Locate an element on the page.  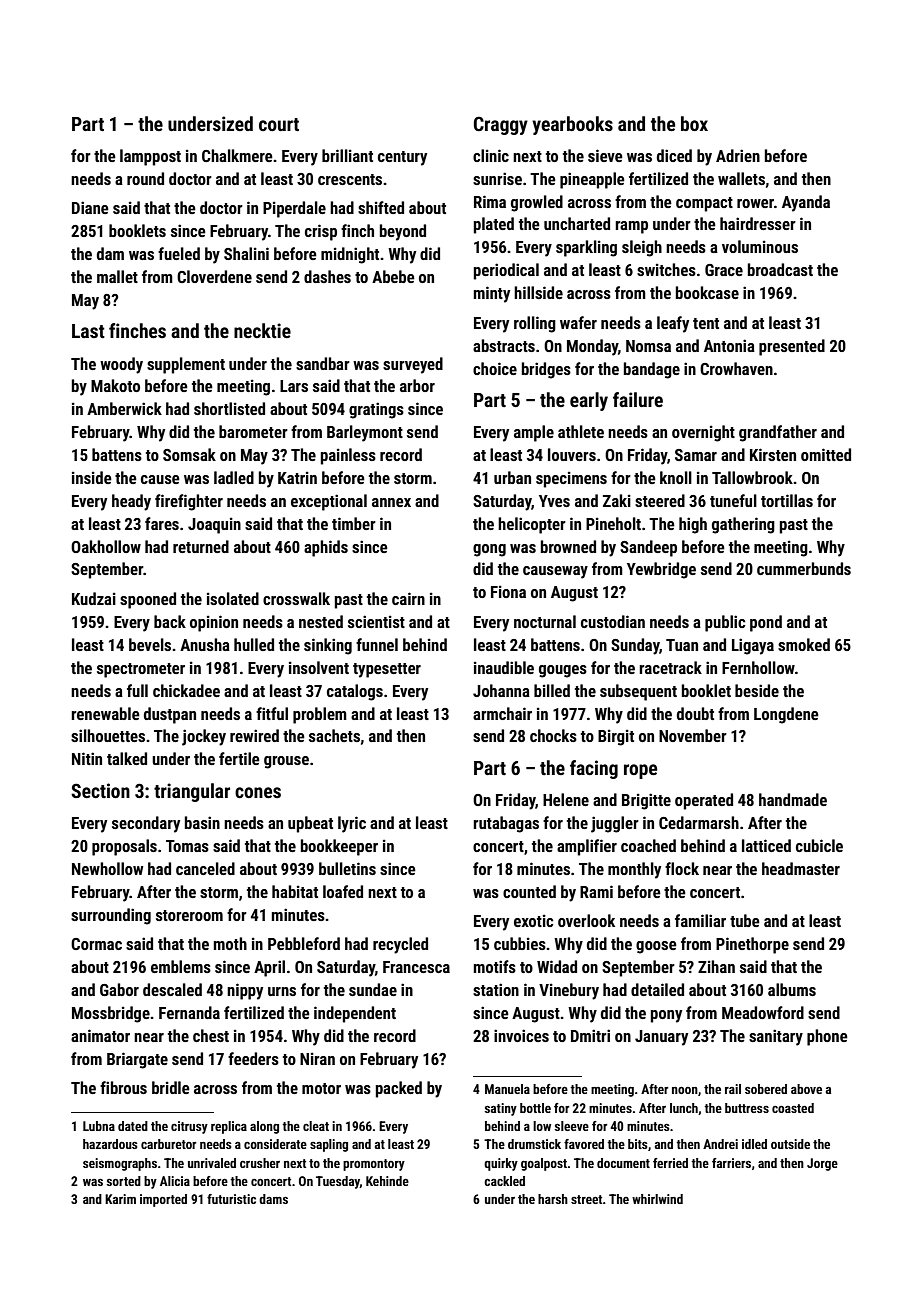
firefighter is located at coordinates (189, 502).
